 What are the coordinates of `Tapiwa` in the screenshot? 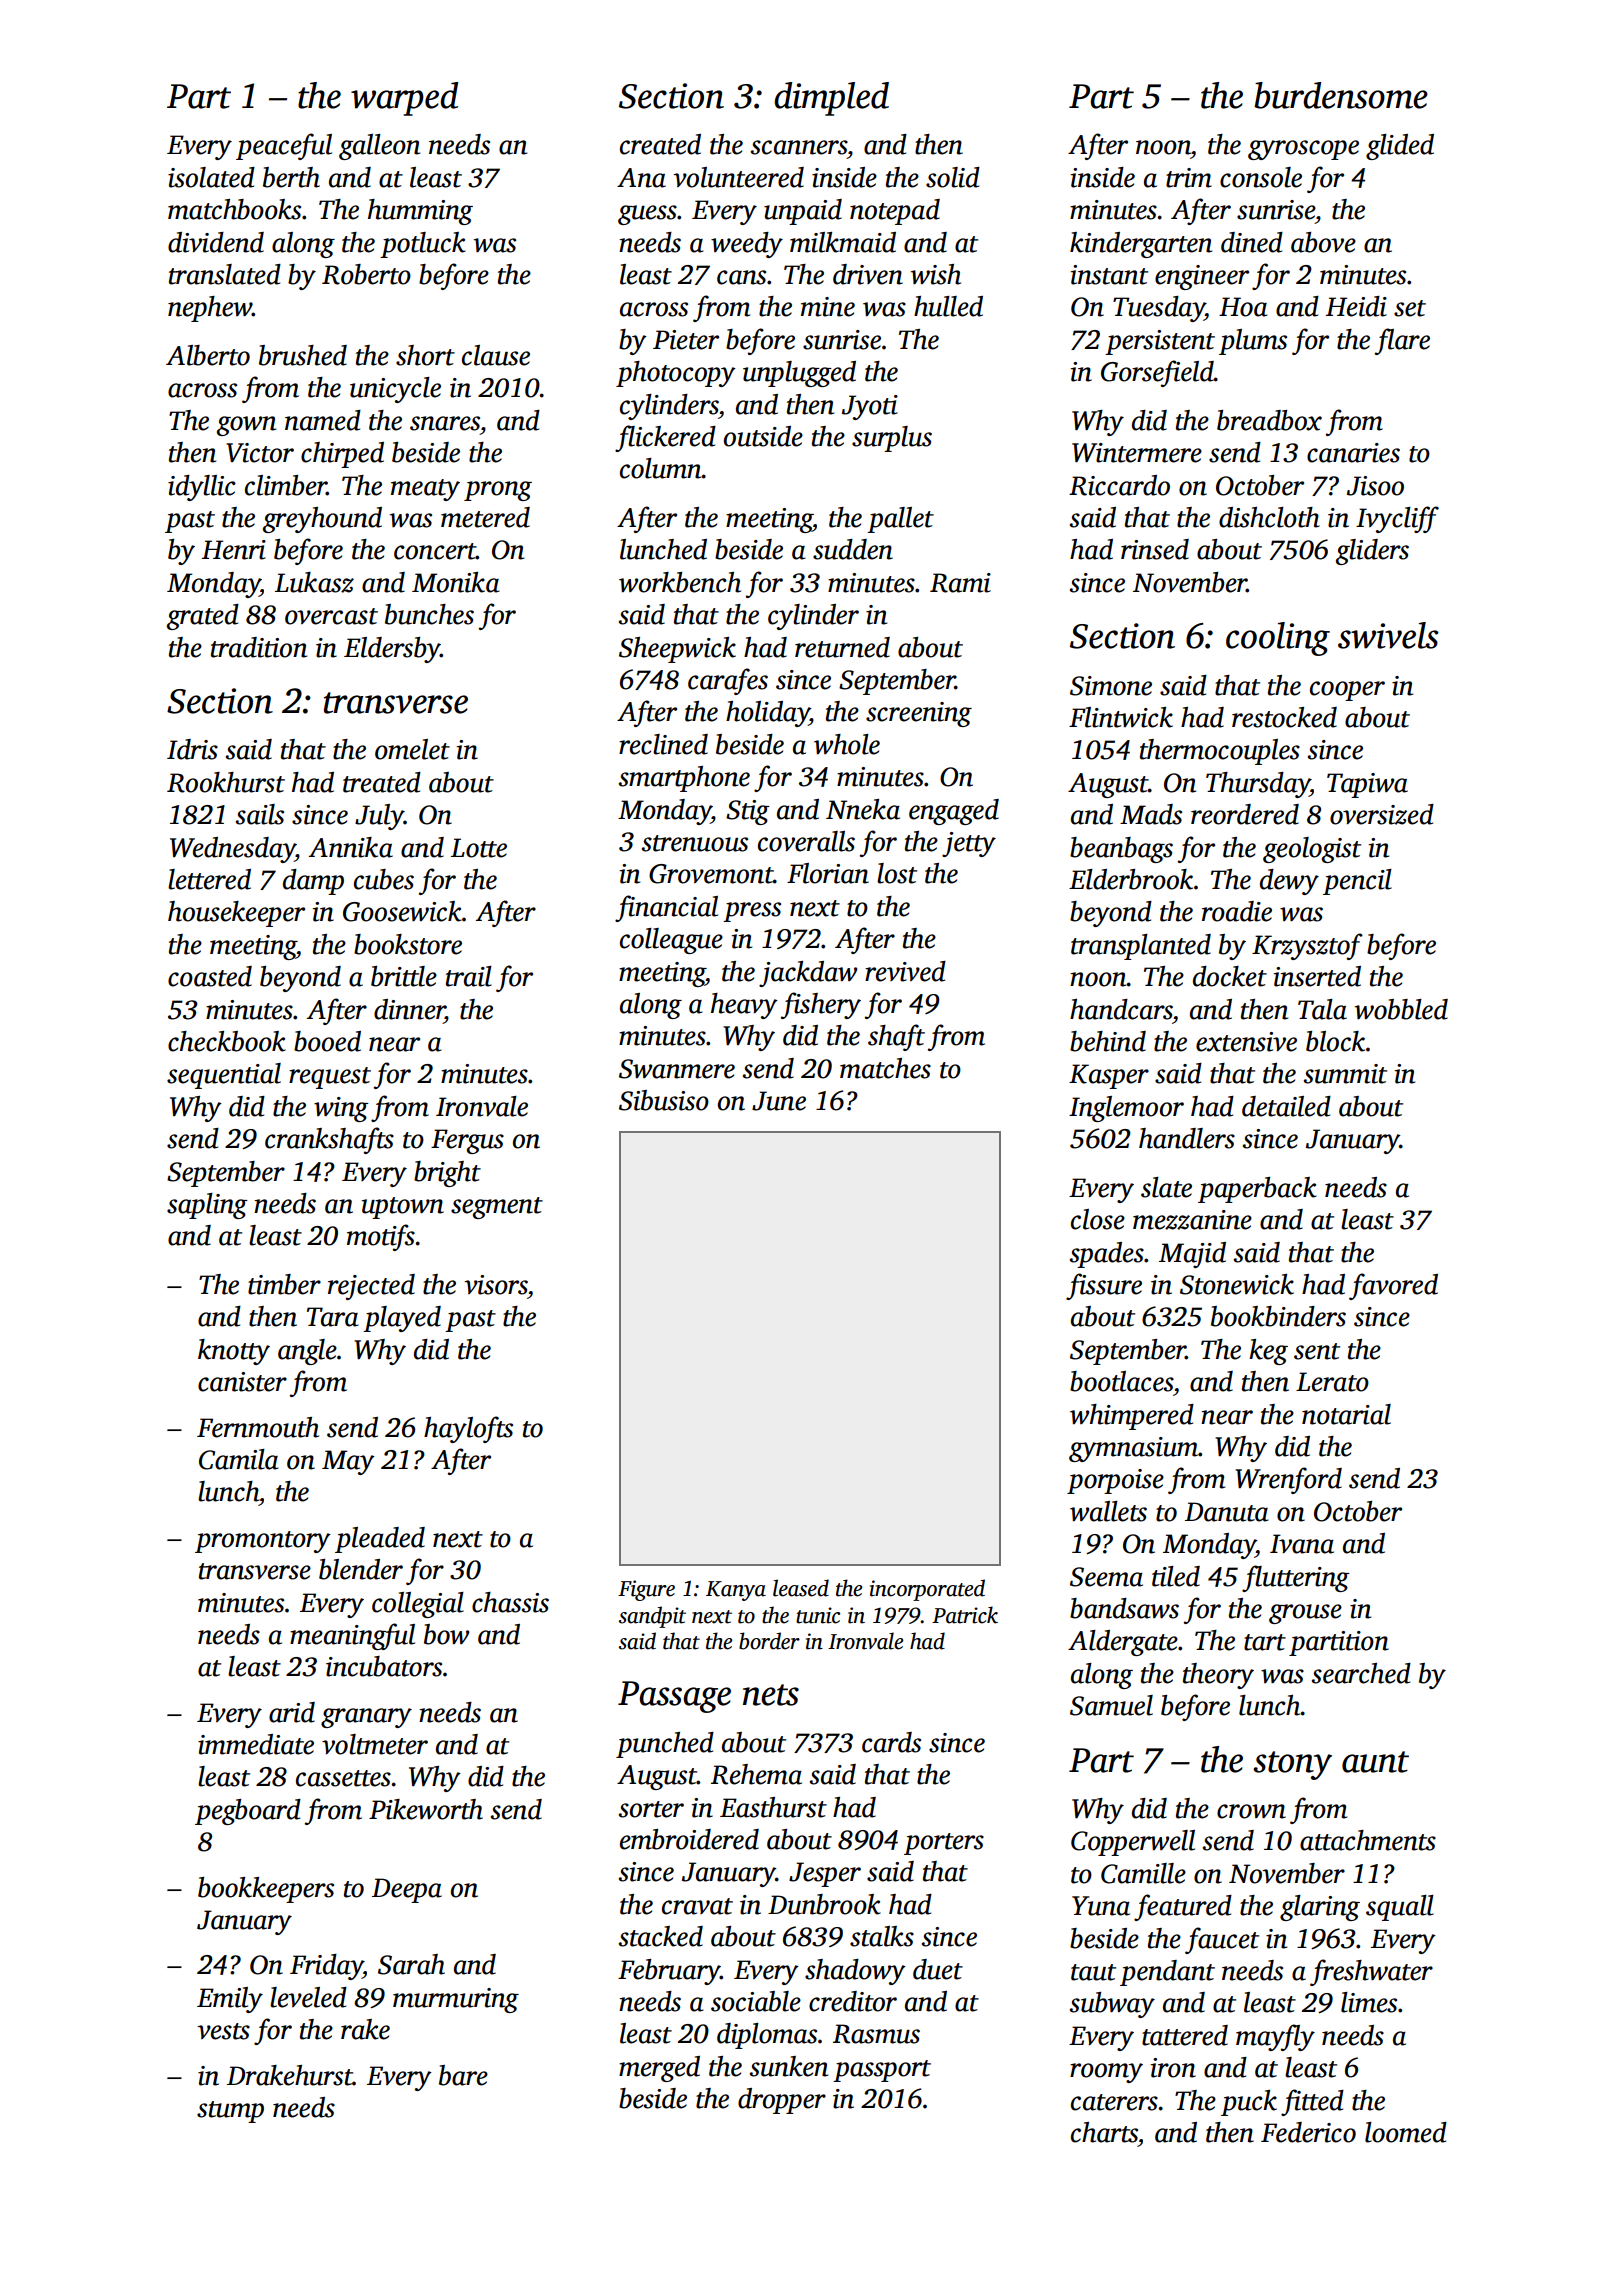 It's located at (1367, 785).
